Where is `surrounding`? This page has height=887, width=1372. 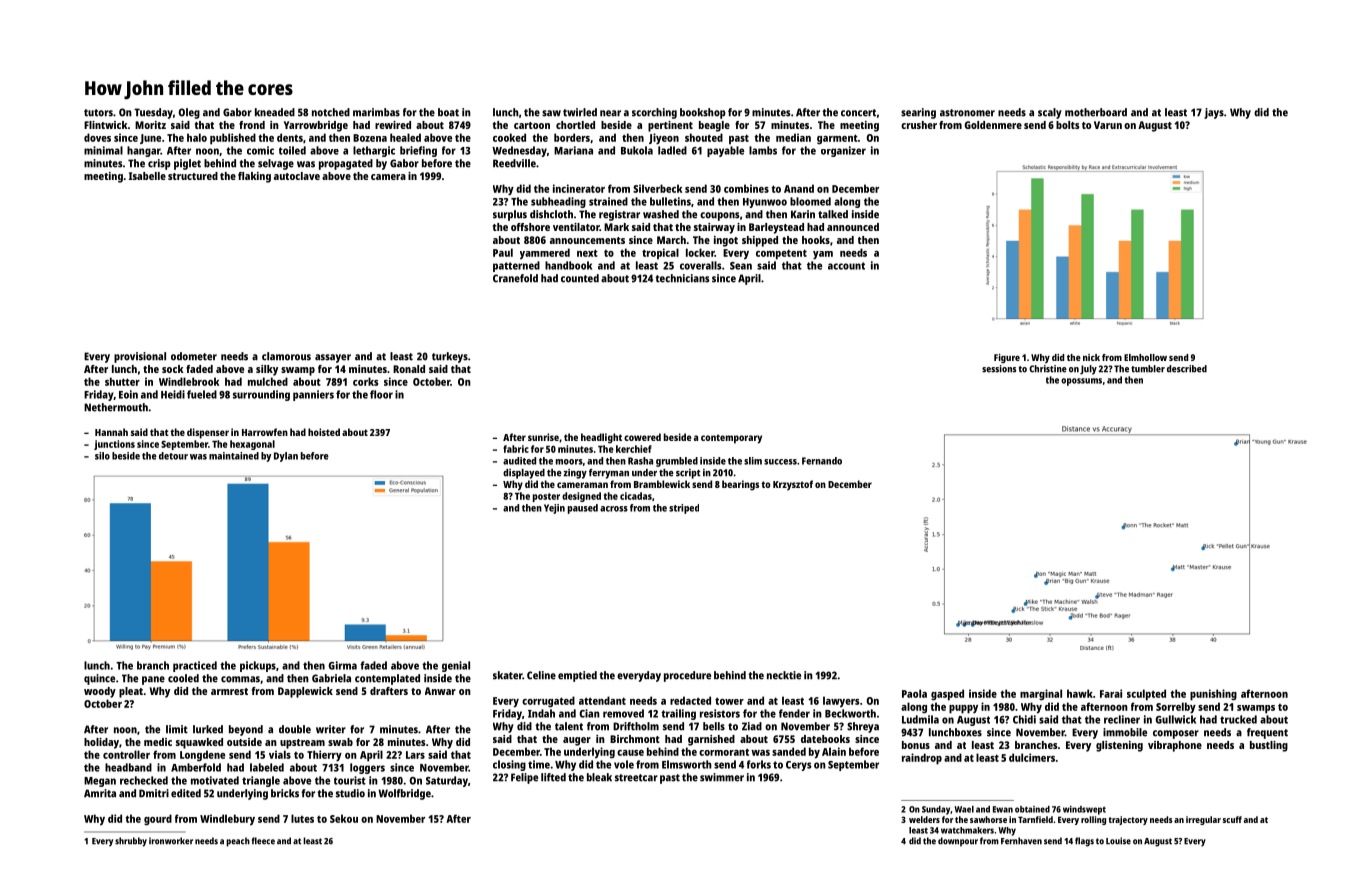 surrounding is located at coordinates (261, 395).
